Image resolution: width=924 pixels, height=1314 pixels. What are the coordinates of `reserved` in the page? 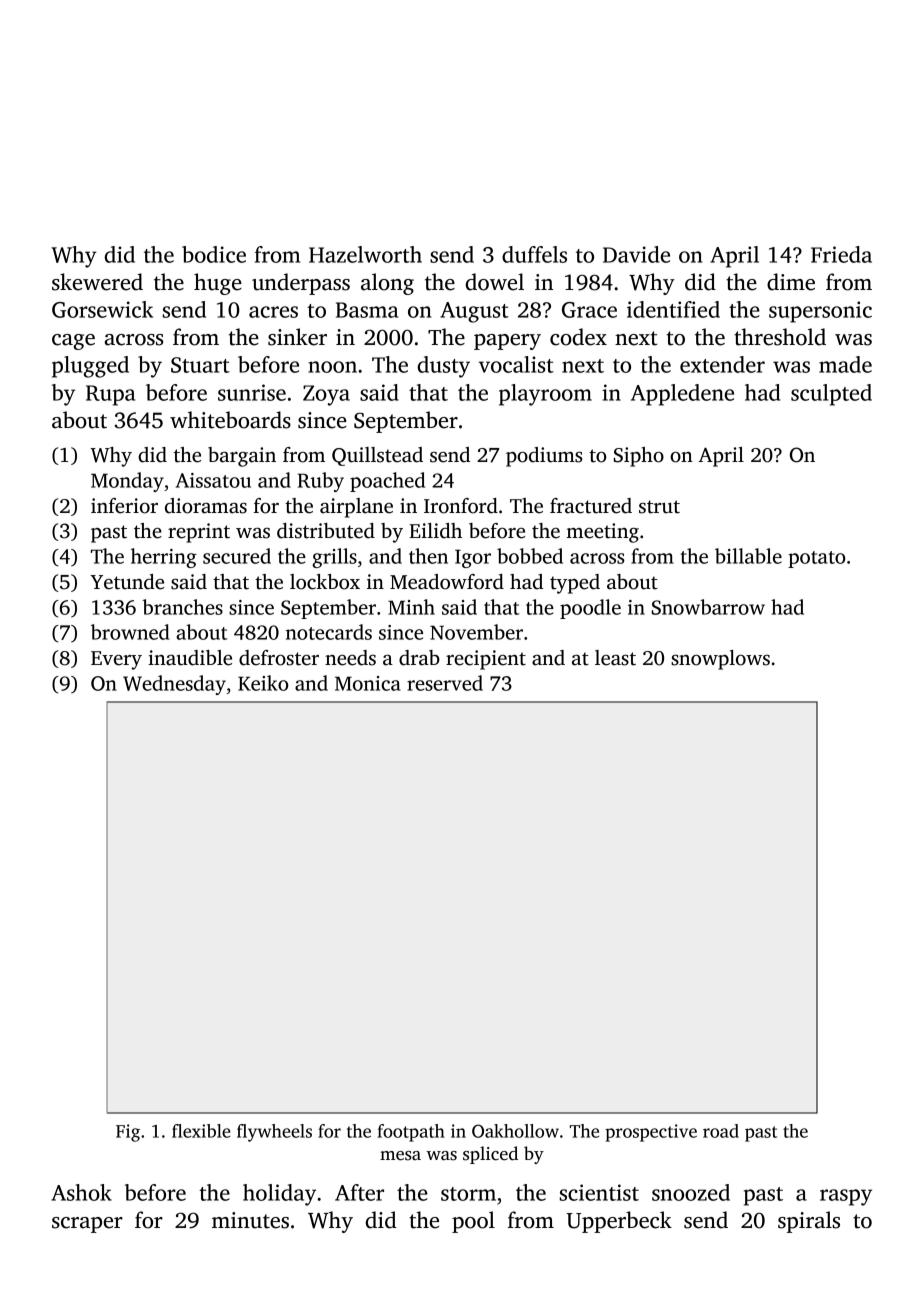 It's located at (445, 683).
